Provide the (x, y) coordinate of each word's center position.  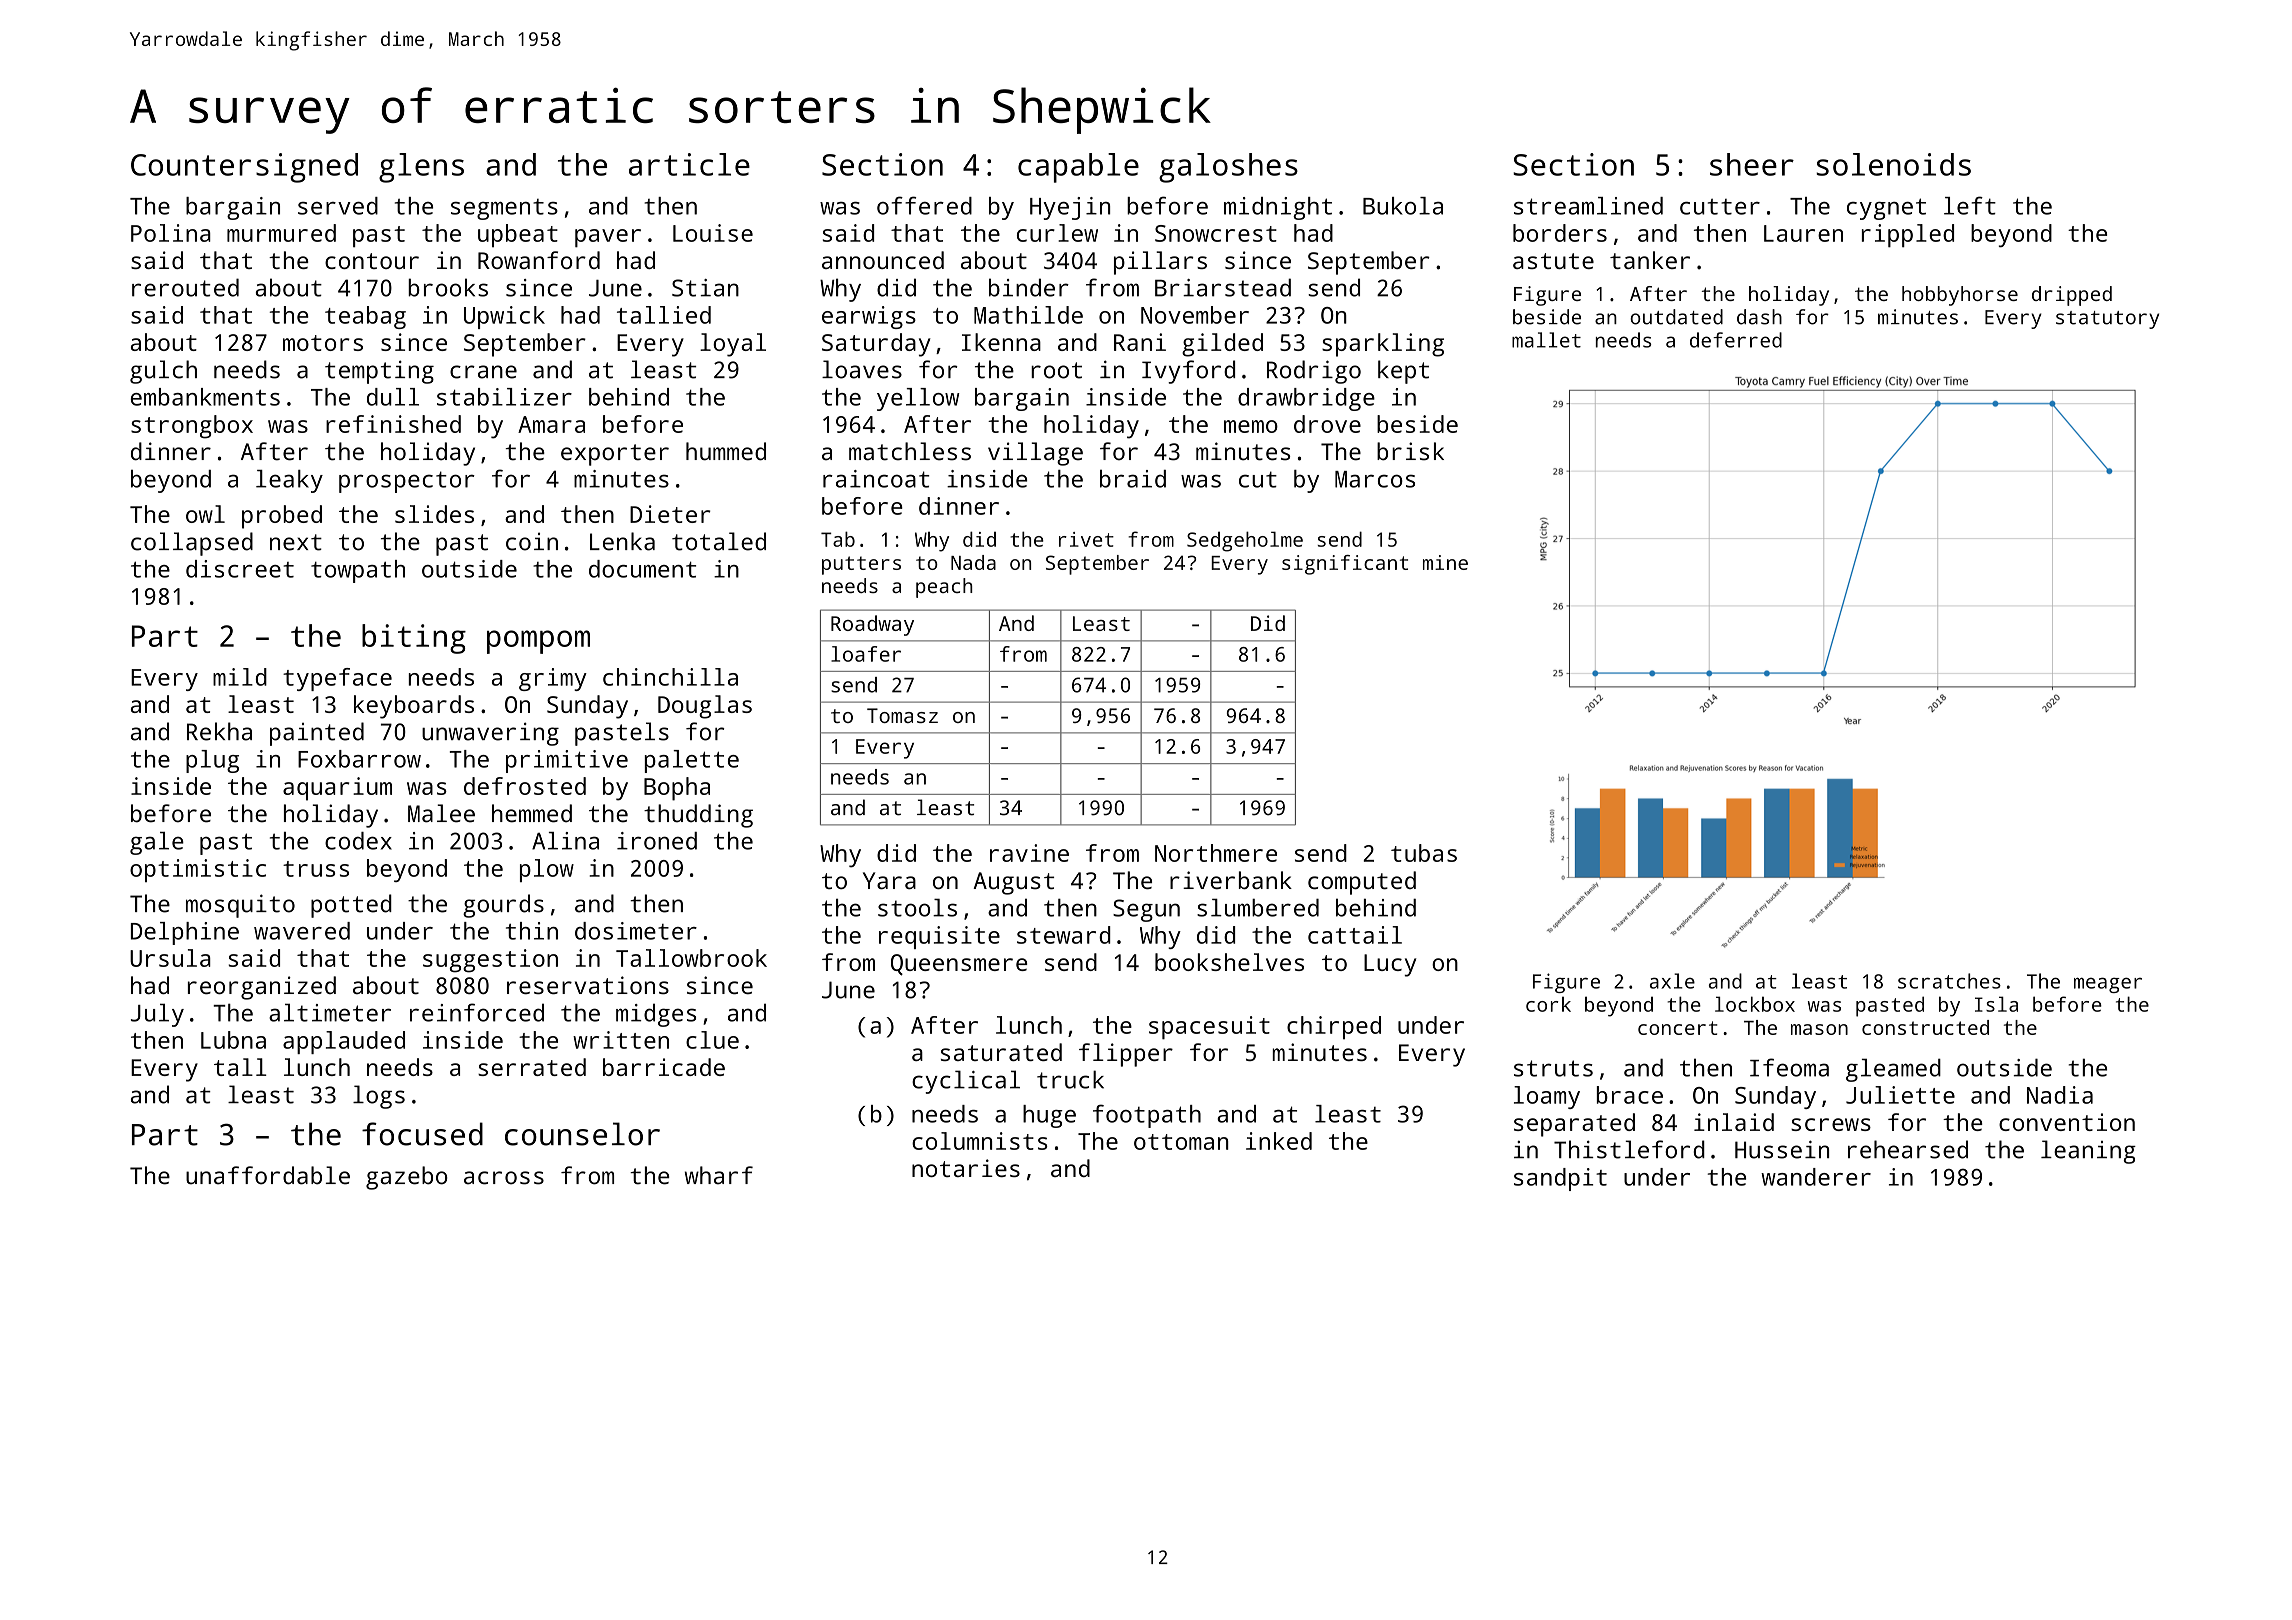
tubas (1424, 853)
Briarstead (1223, 287)
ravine (1029, 853)
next (296, 542)
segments (504, 209)
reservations (588, 985)
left (1970, 205)
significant (1345, 565)
